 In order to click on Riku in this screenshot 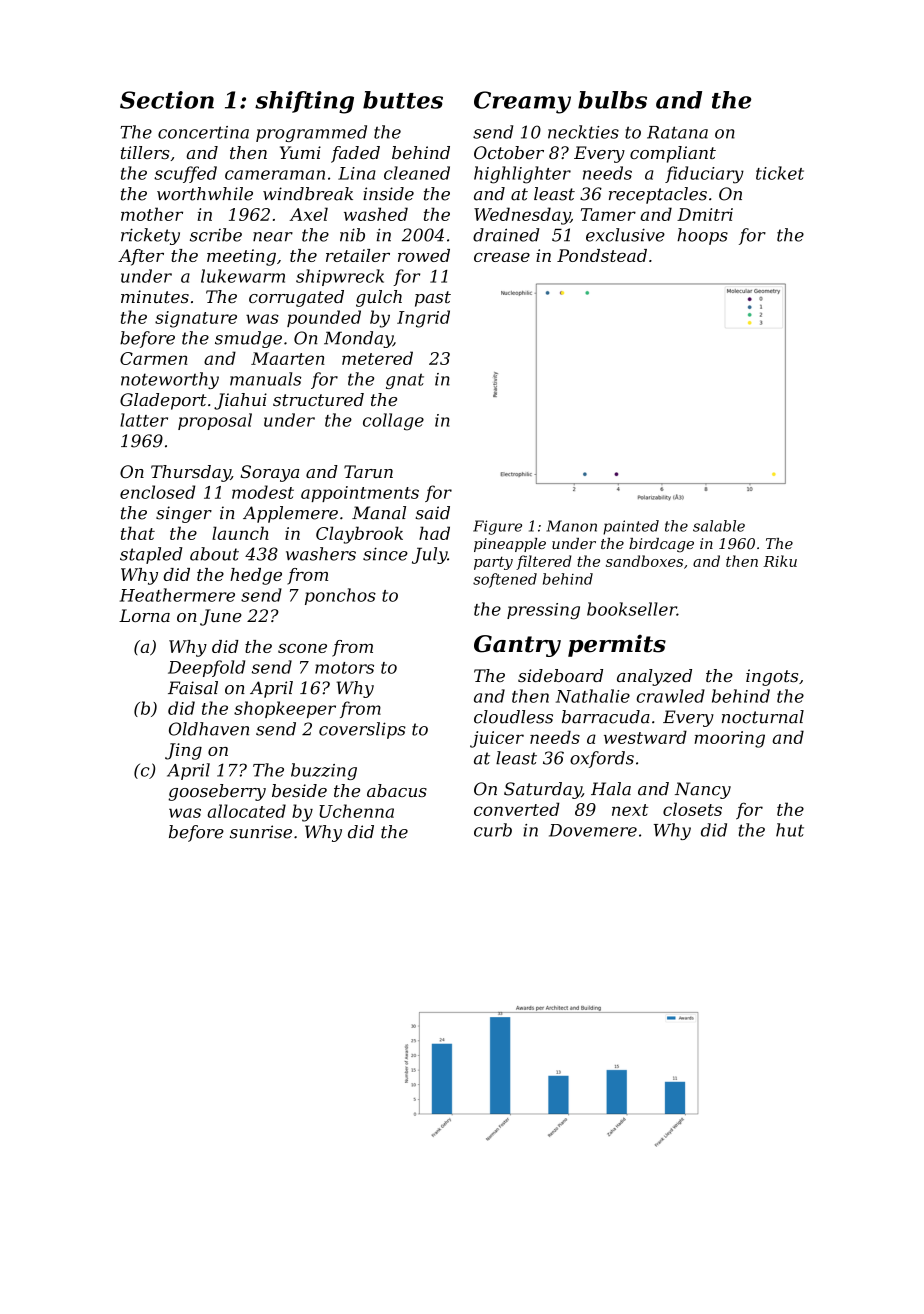, I will do `click(780, 561)`.
